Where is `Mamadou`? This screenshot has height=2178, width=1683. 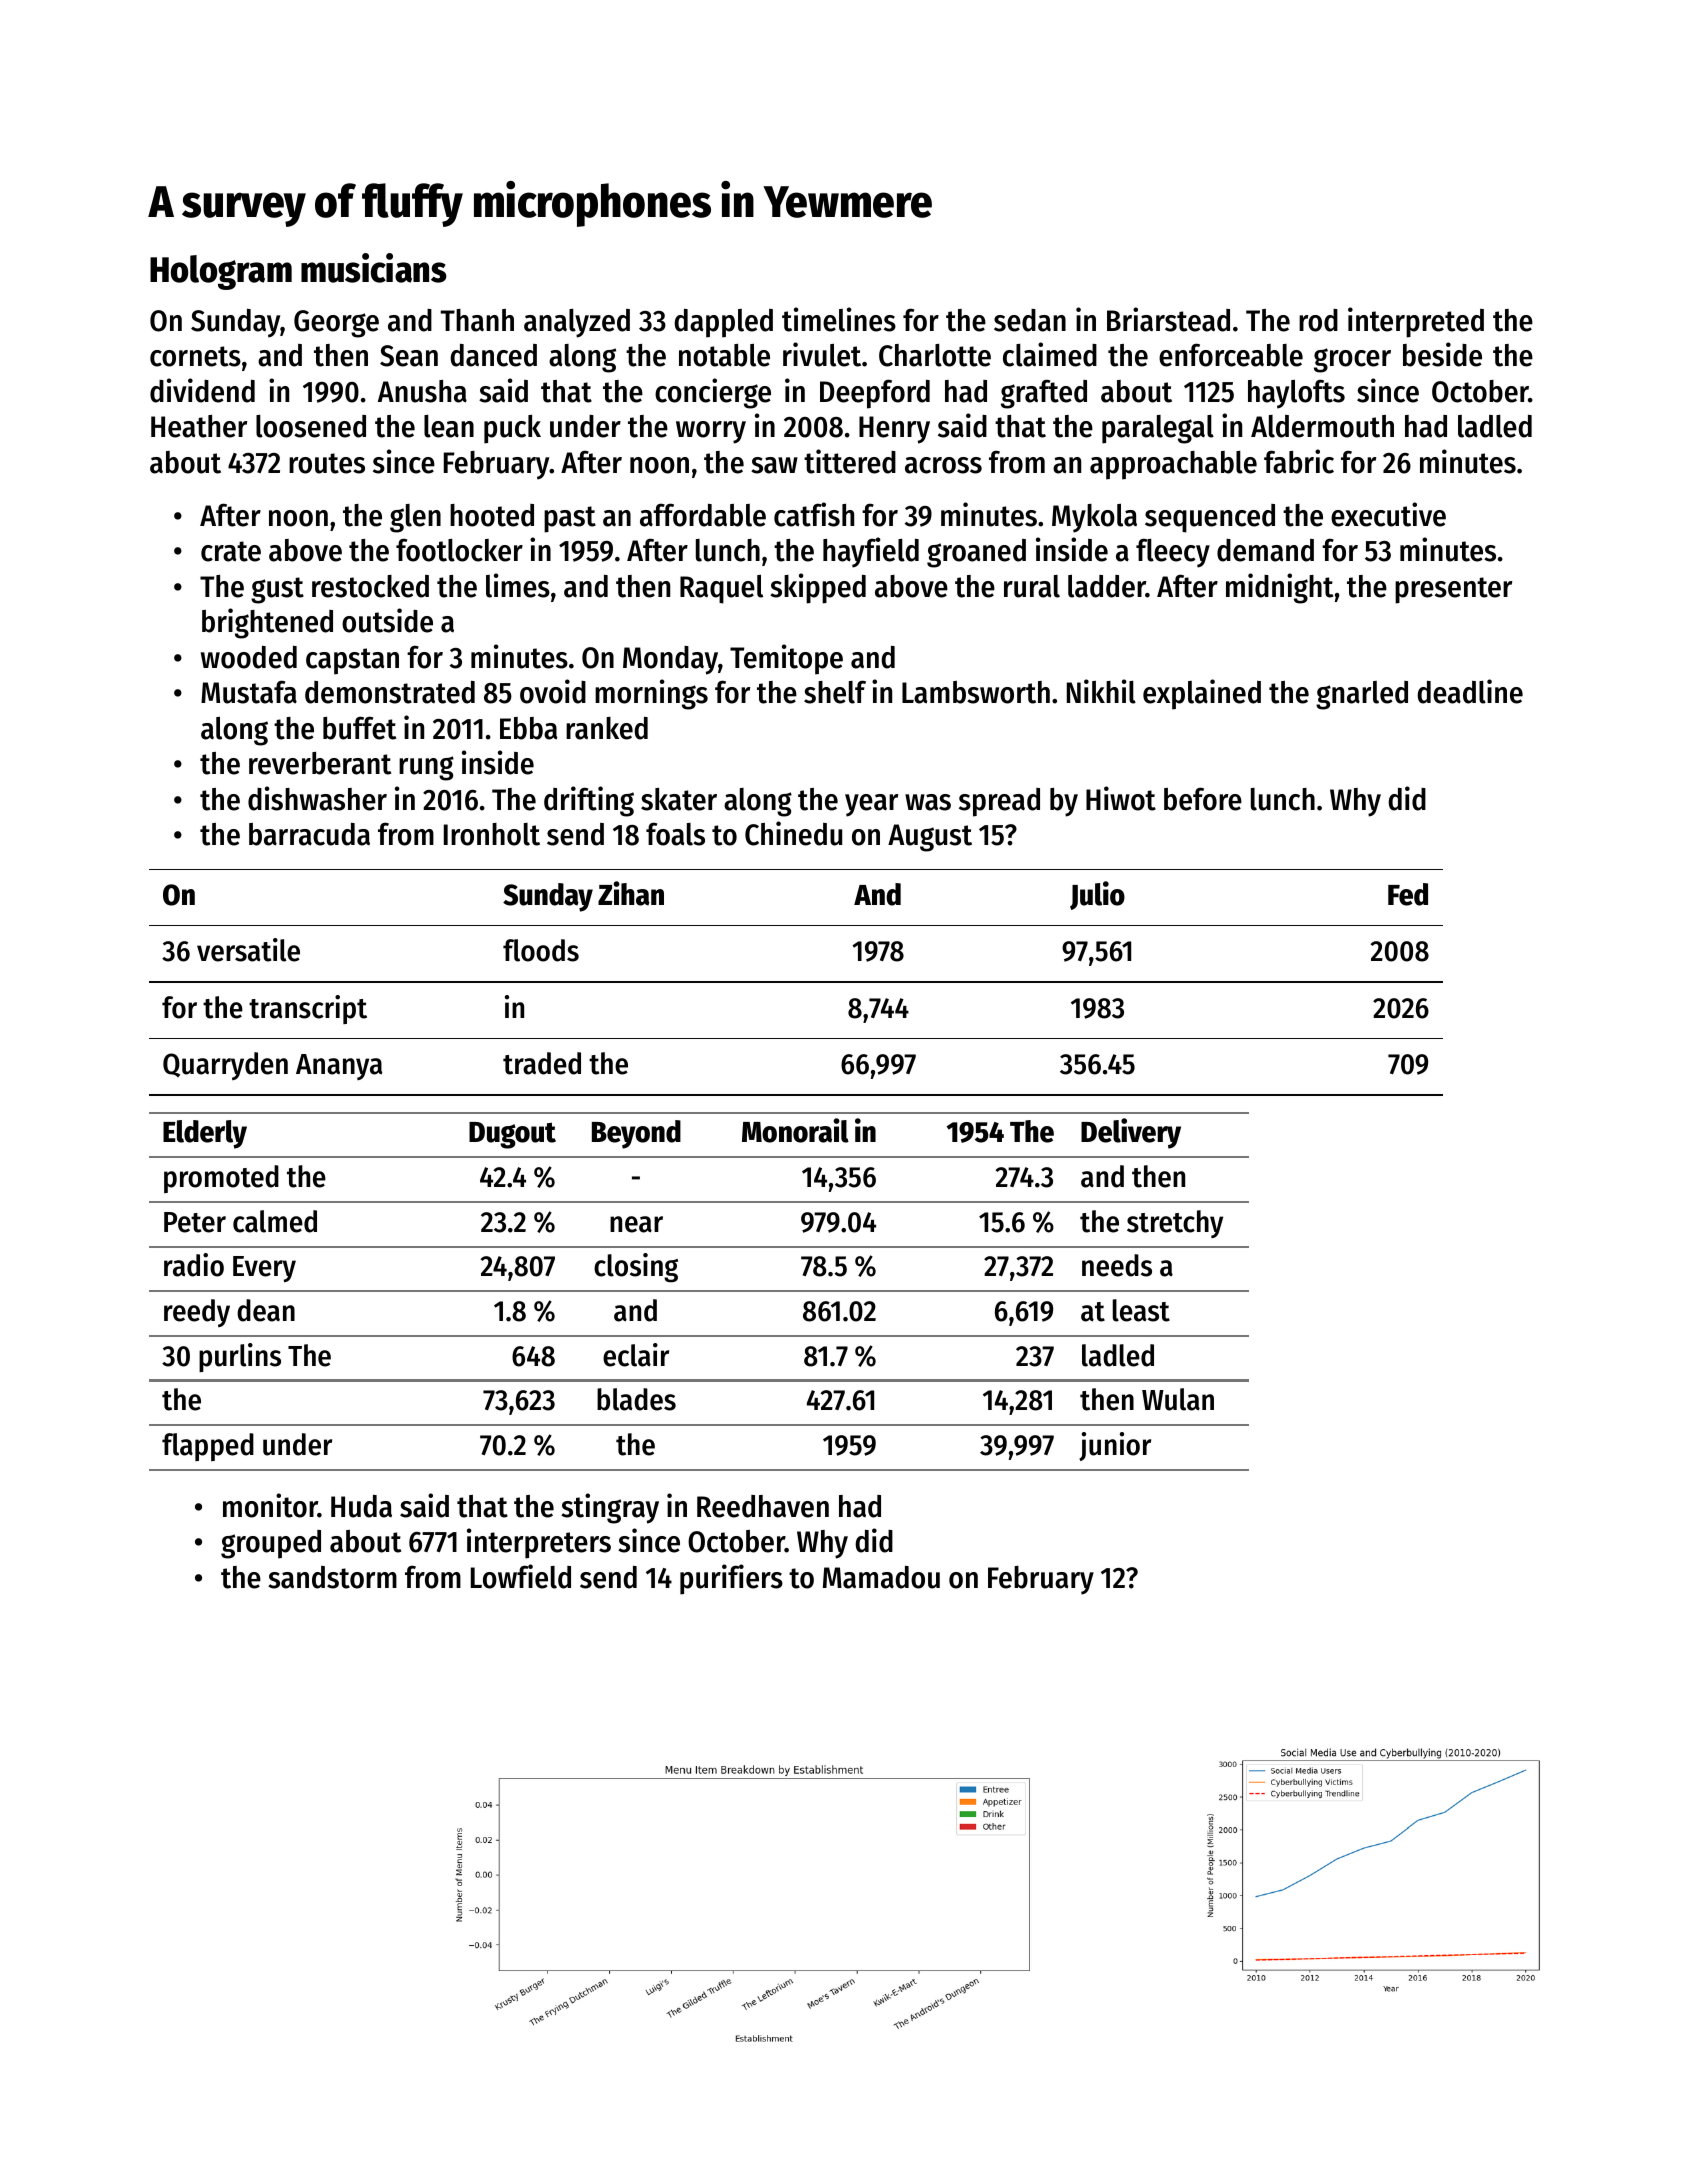 Mamadou is located at coordinates (881, 1577).
